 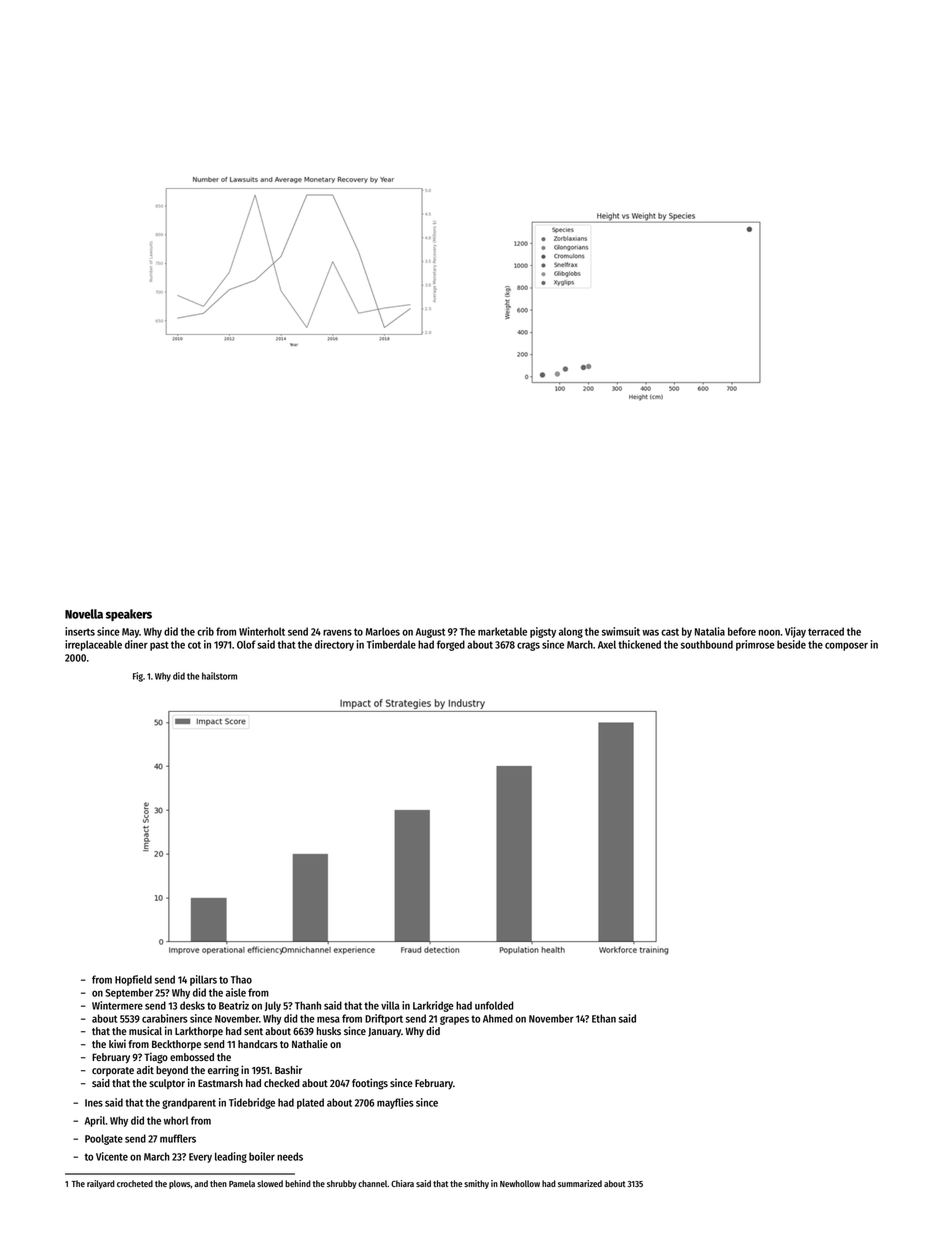 I want to click on Ethan, so click(x=604, y=1018).
